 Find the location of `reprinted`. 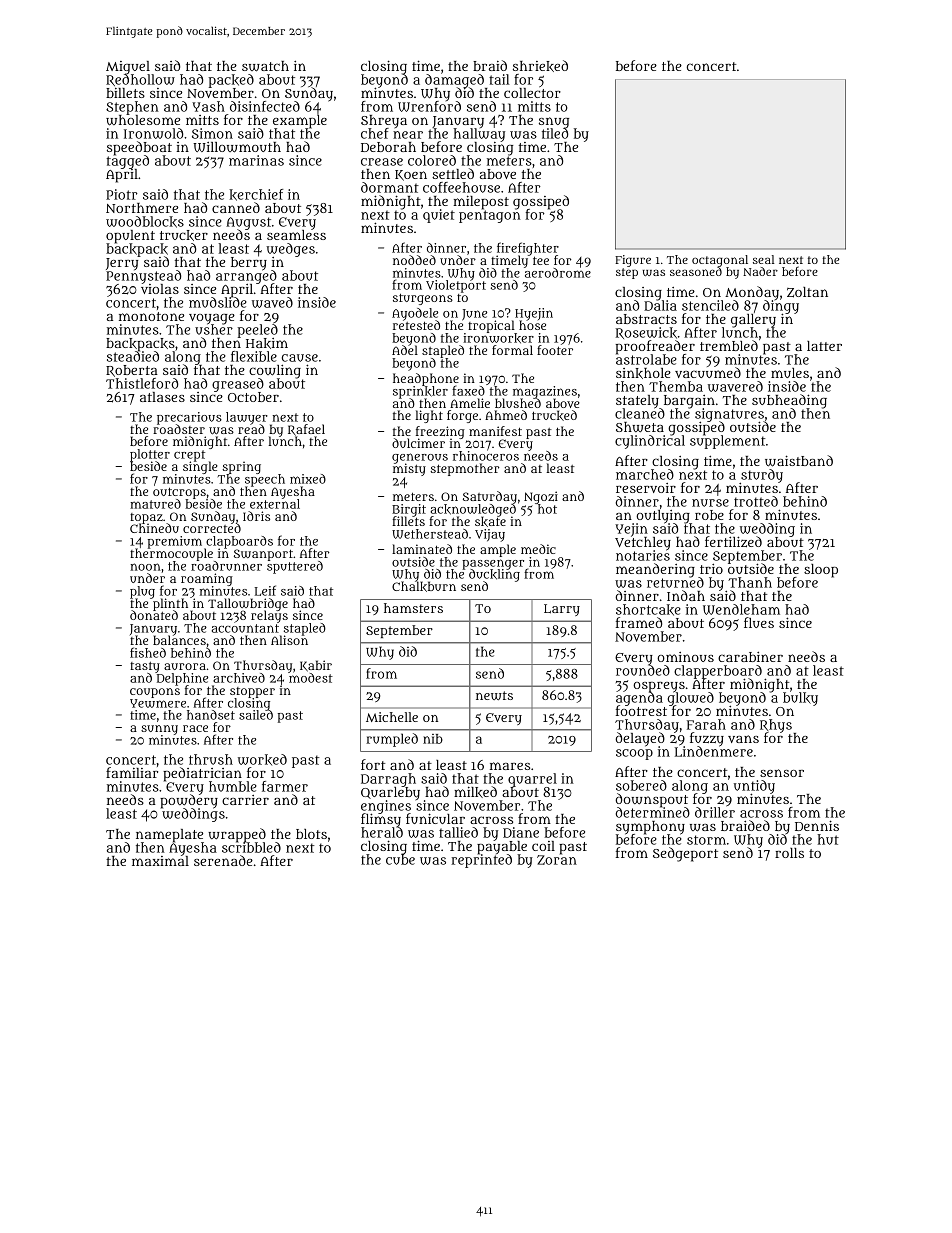

reprinted is located at coordinates (481, 861).
